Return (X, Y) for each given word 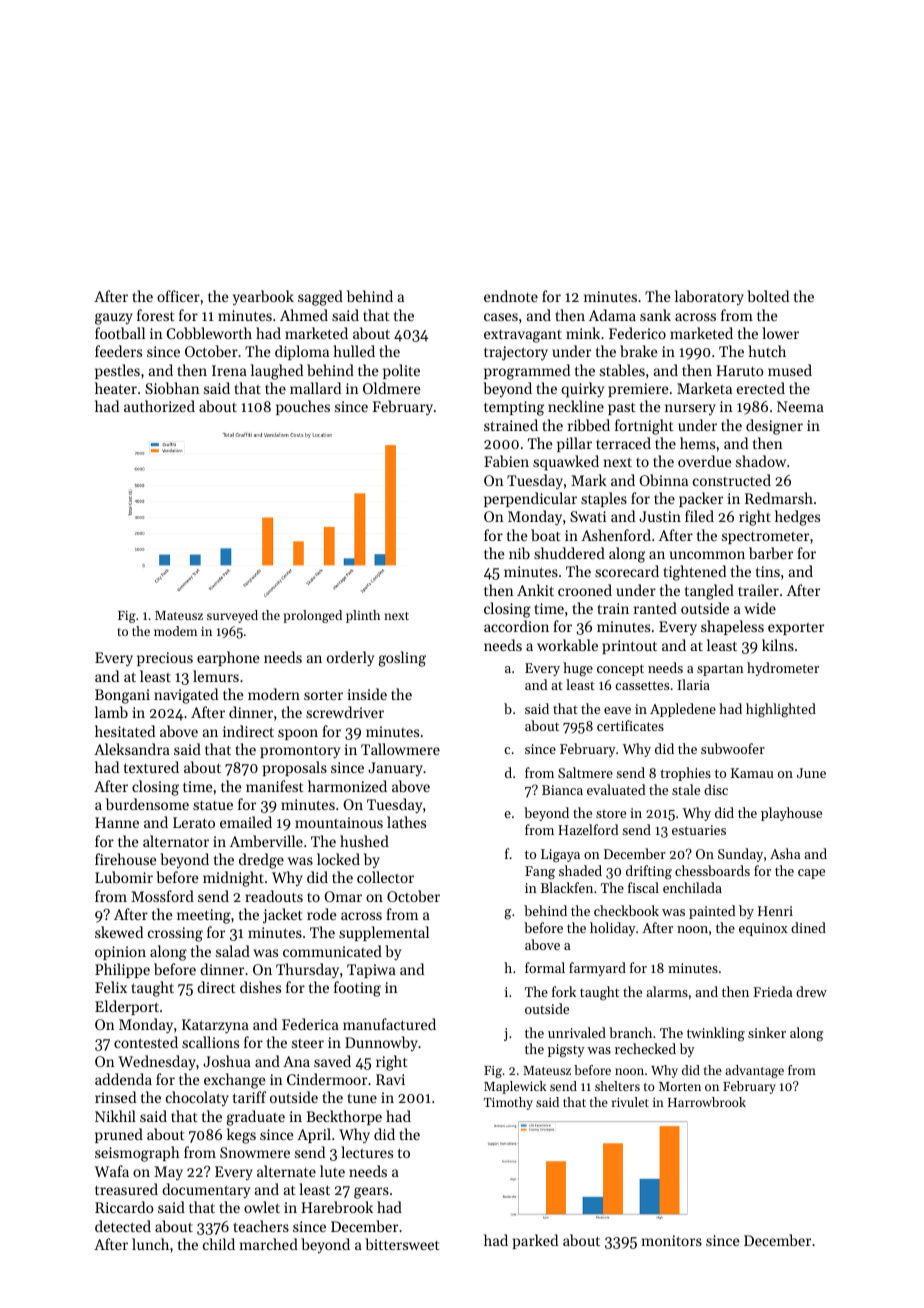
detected (123, 1226)
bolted (768, 296)
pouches (303, 407)
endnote (511, 296)
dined (808, 927)
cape (811, 874)
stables (622, 370)
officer (178, 296)
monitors (672, 1240)
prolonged (312, 616)
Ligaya (560, 855)
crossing (175, 934)
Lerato (194, 822)
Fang (540, 872)
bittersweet (402, 1244)
